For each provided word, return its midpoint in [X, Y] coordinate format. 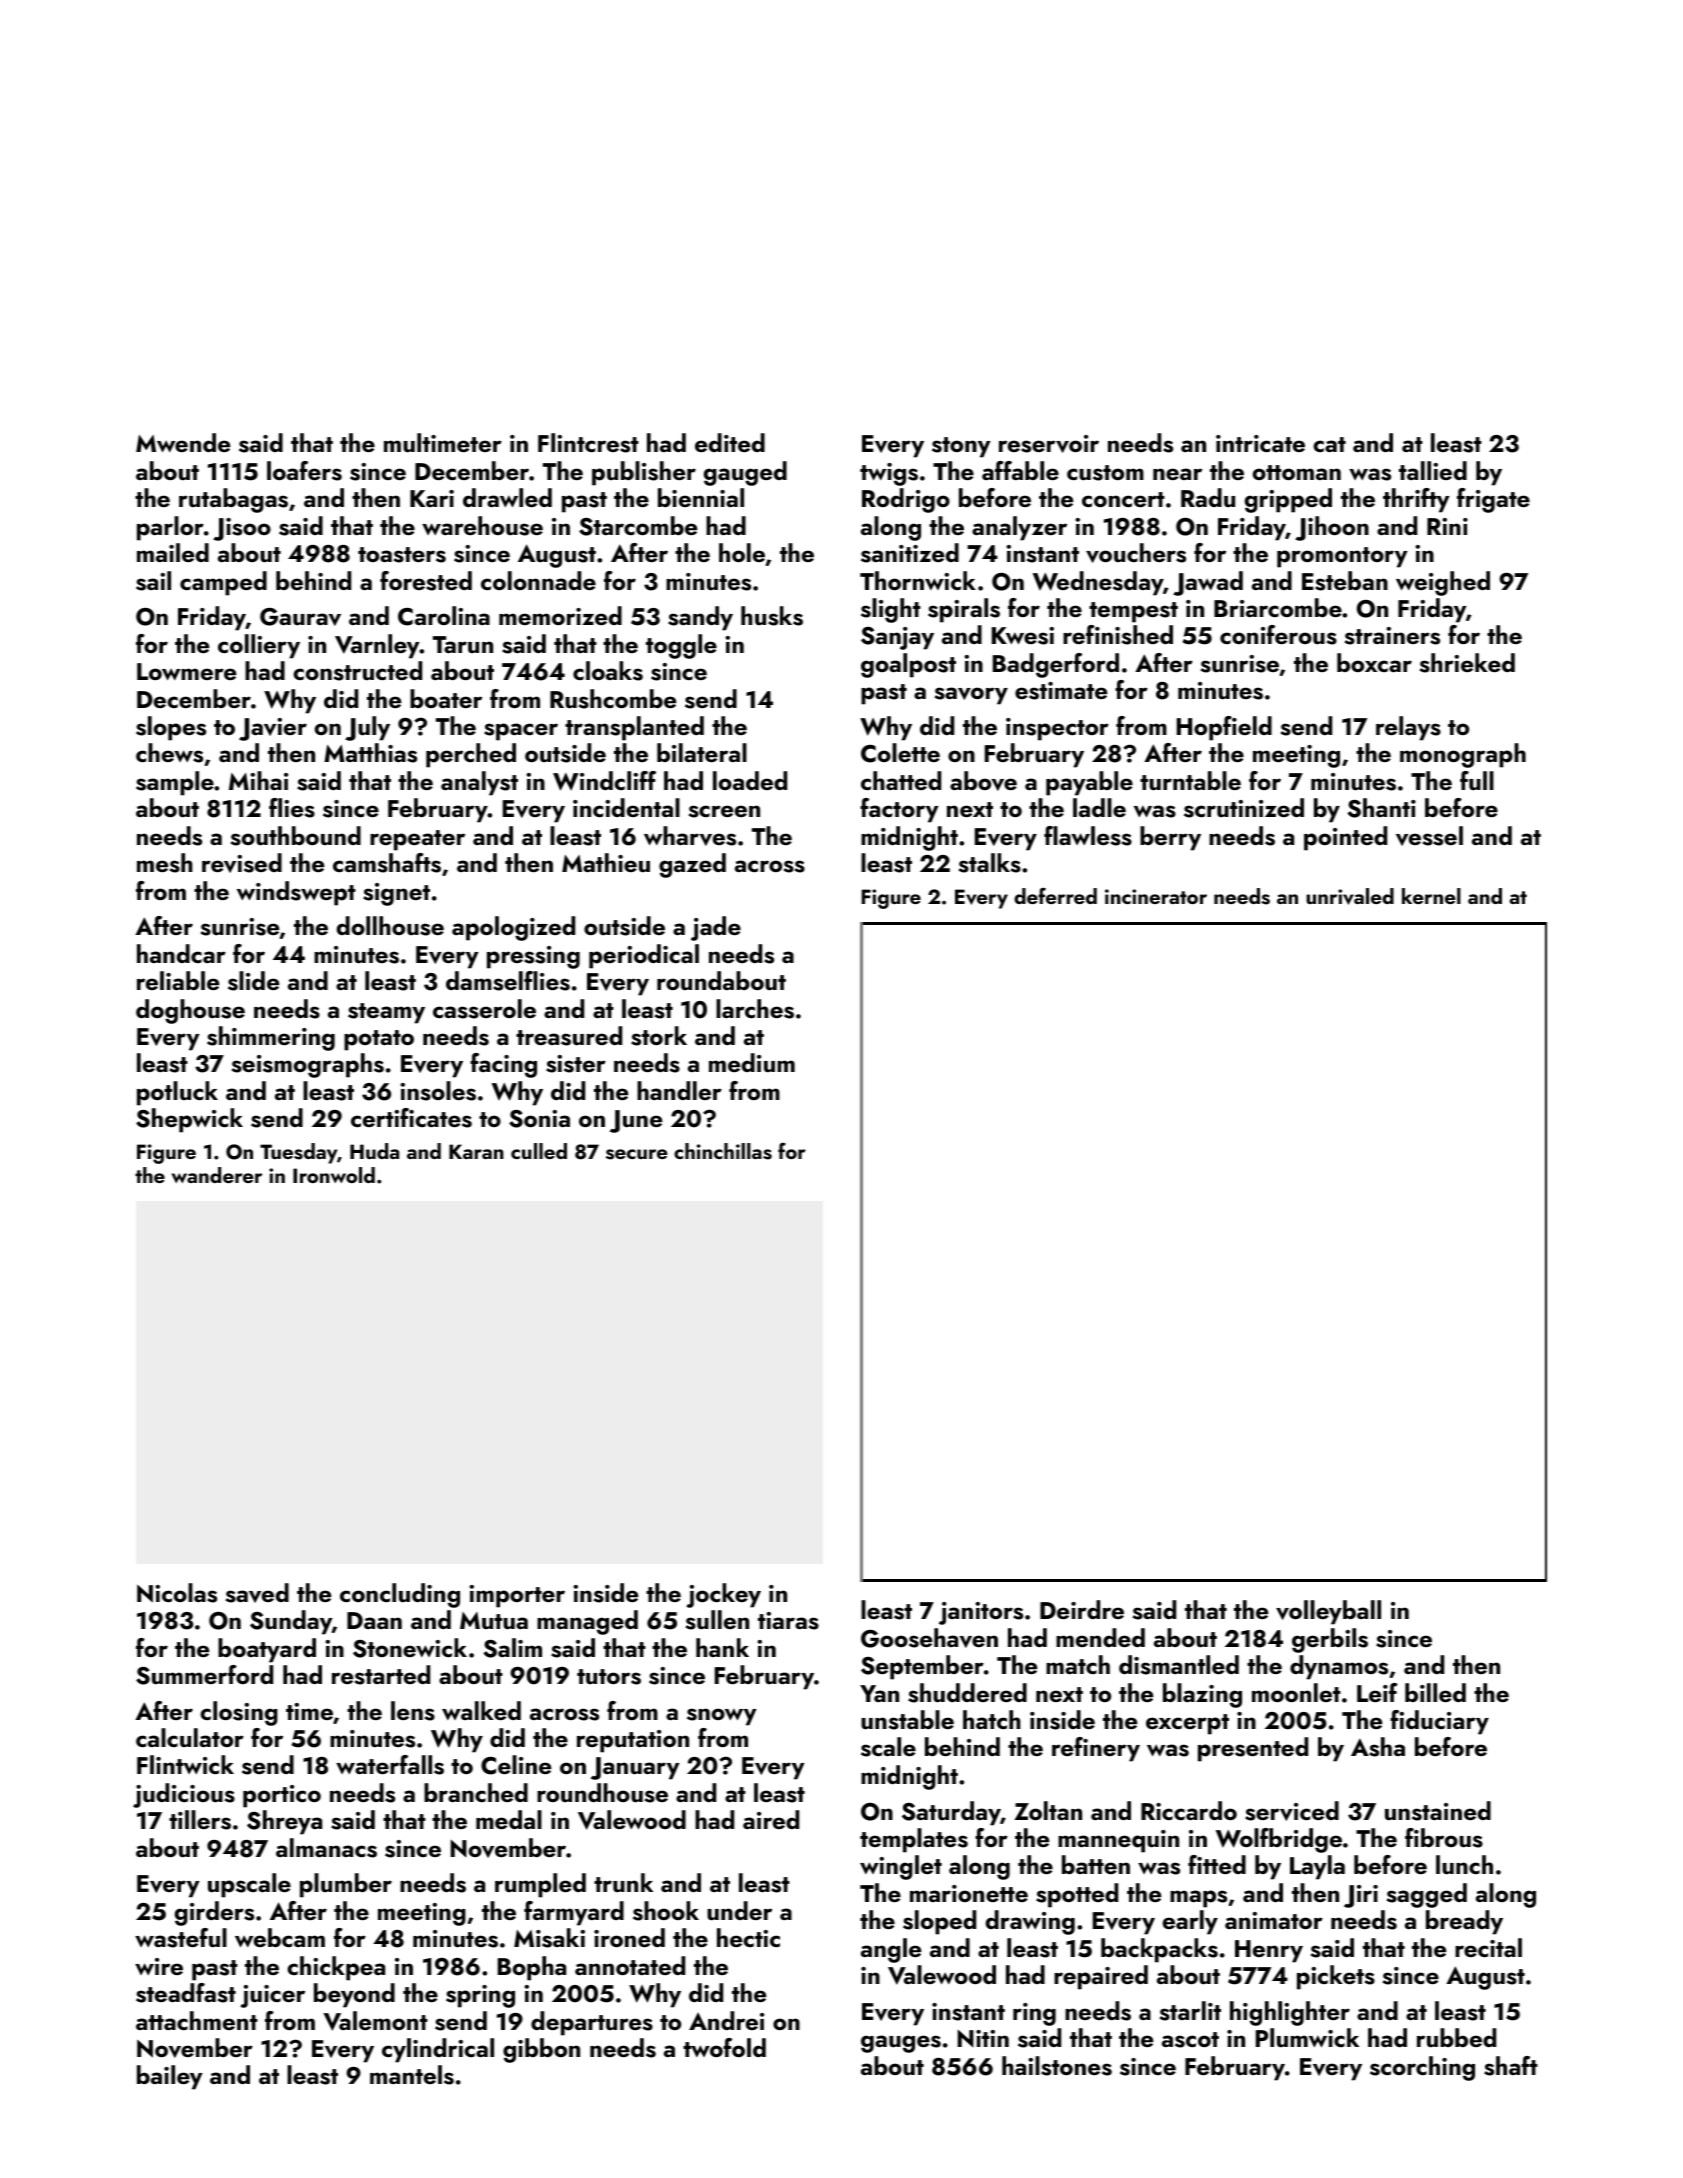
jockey [723, 1595]
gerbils [1330, 1640]
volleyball [1328, 1612]
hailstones [1057, 2066]
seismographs [308, 1065]
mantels [412, 2075]
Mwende [183, 443]
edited [730, 442]
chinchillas [723, 1151]
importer [517, 1596]
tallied [1433, 470]
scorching [1422, 2068]
